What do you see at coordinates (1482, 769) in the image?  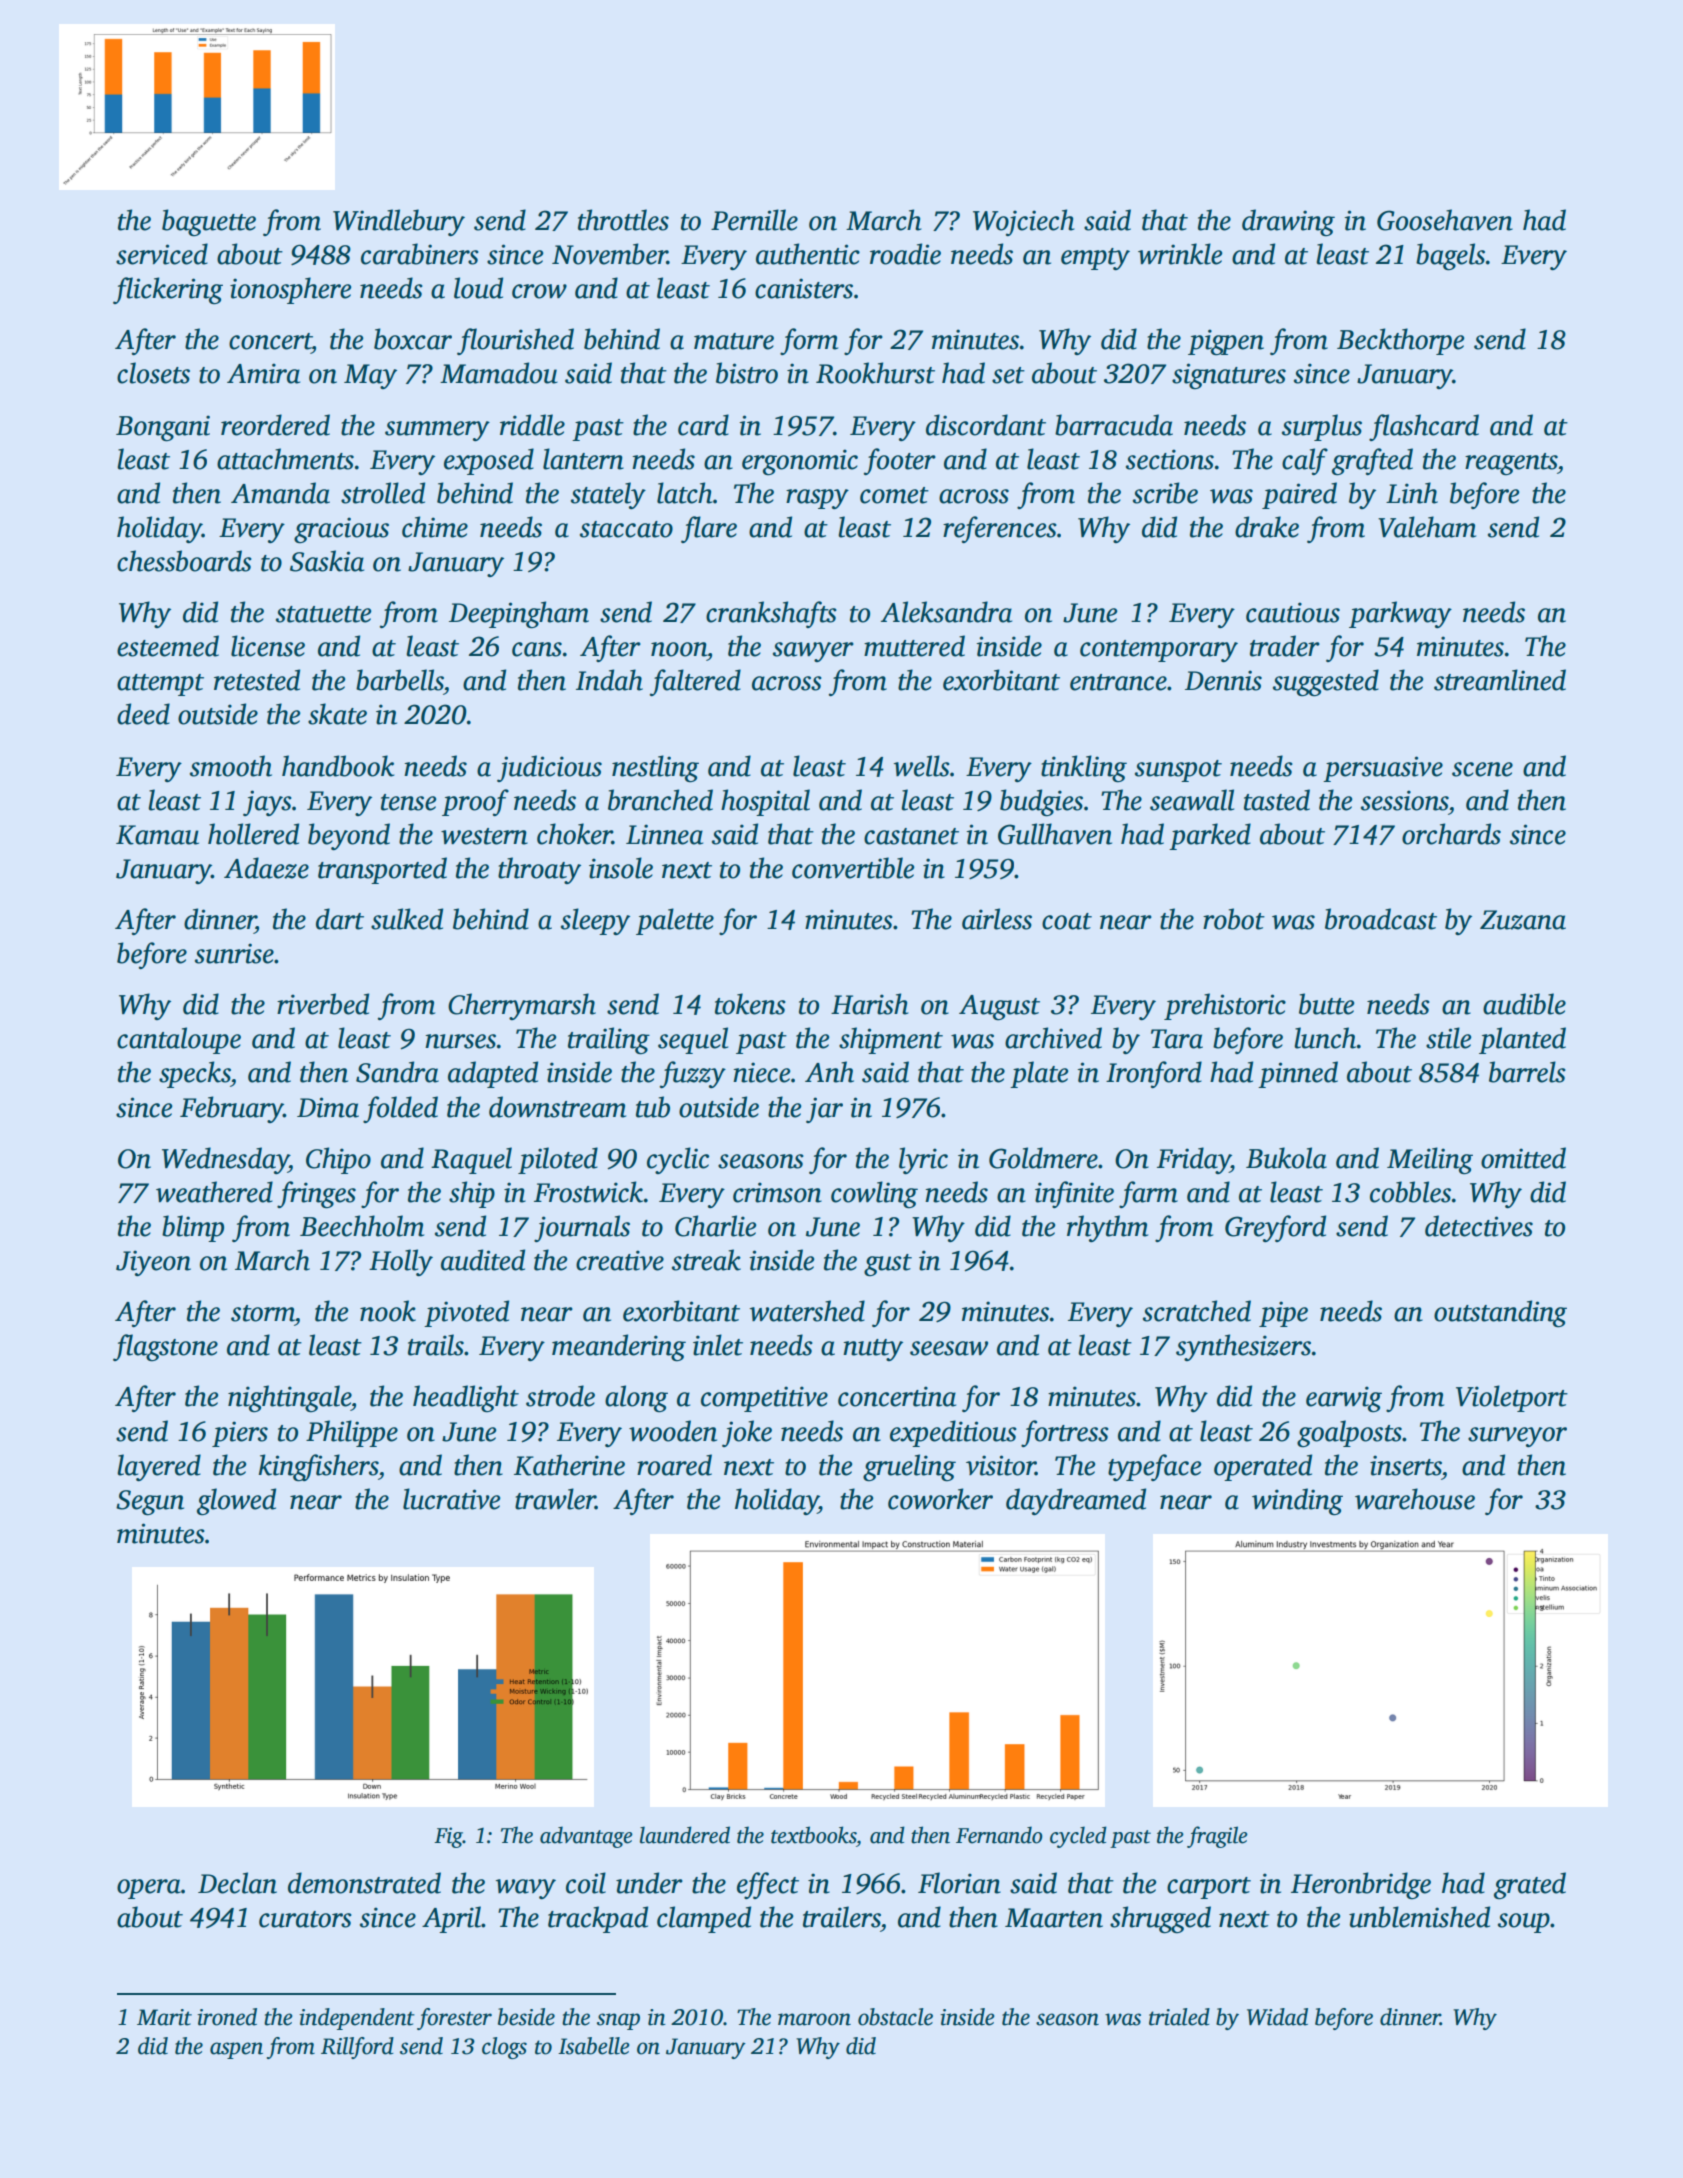 I see `scene` at bounding box center [1482, 769].
